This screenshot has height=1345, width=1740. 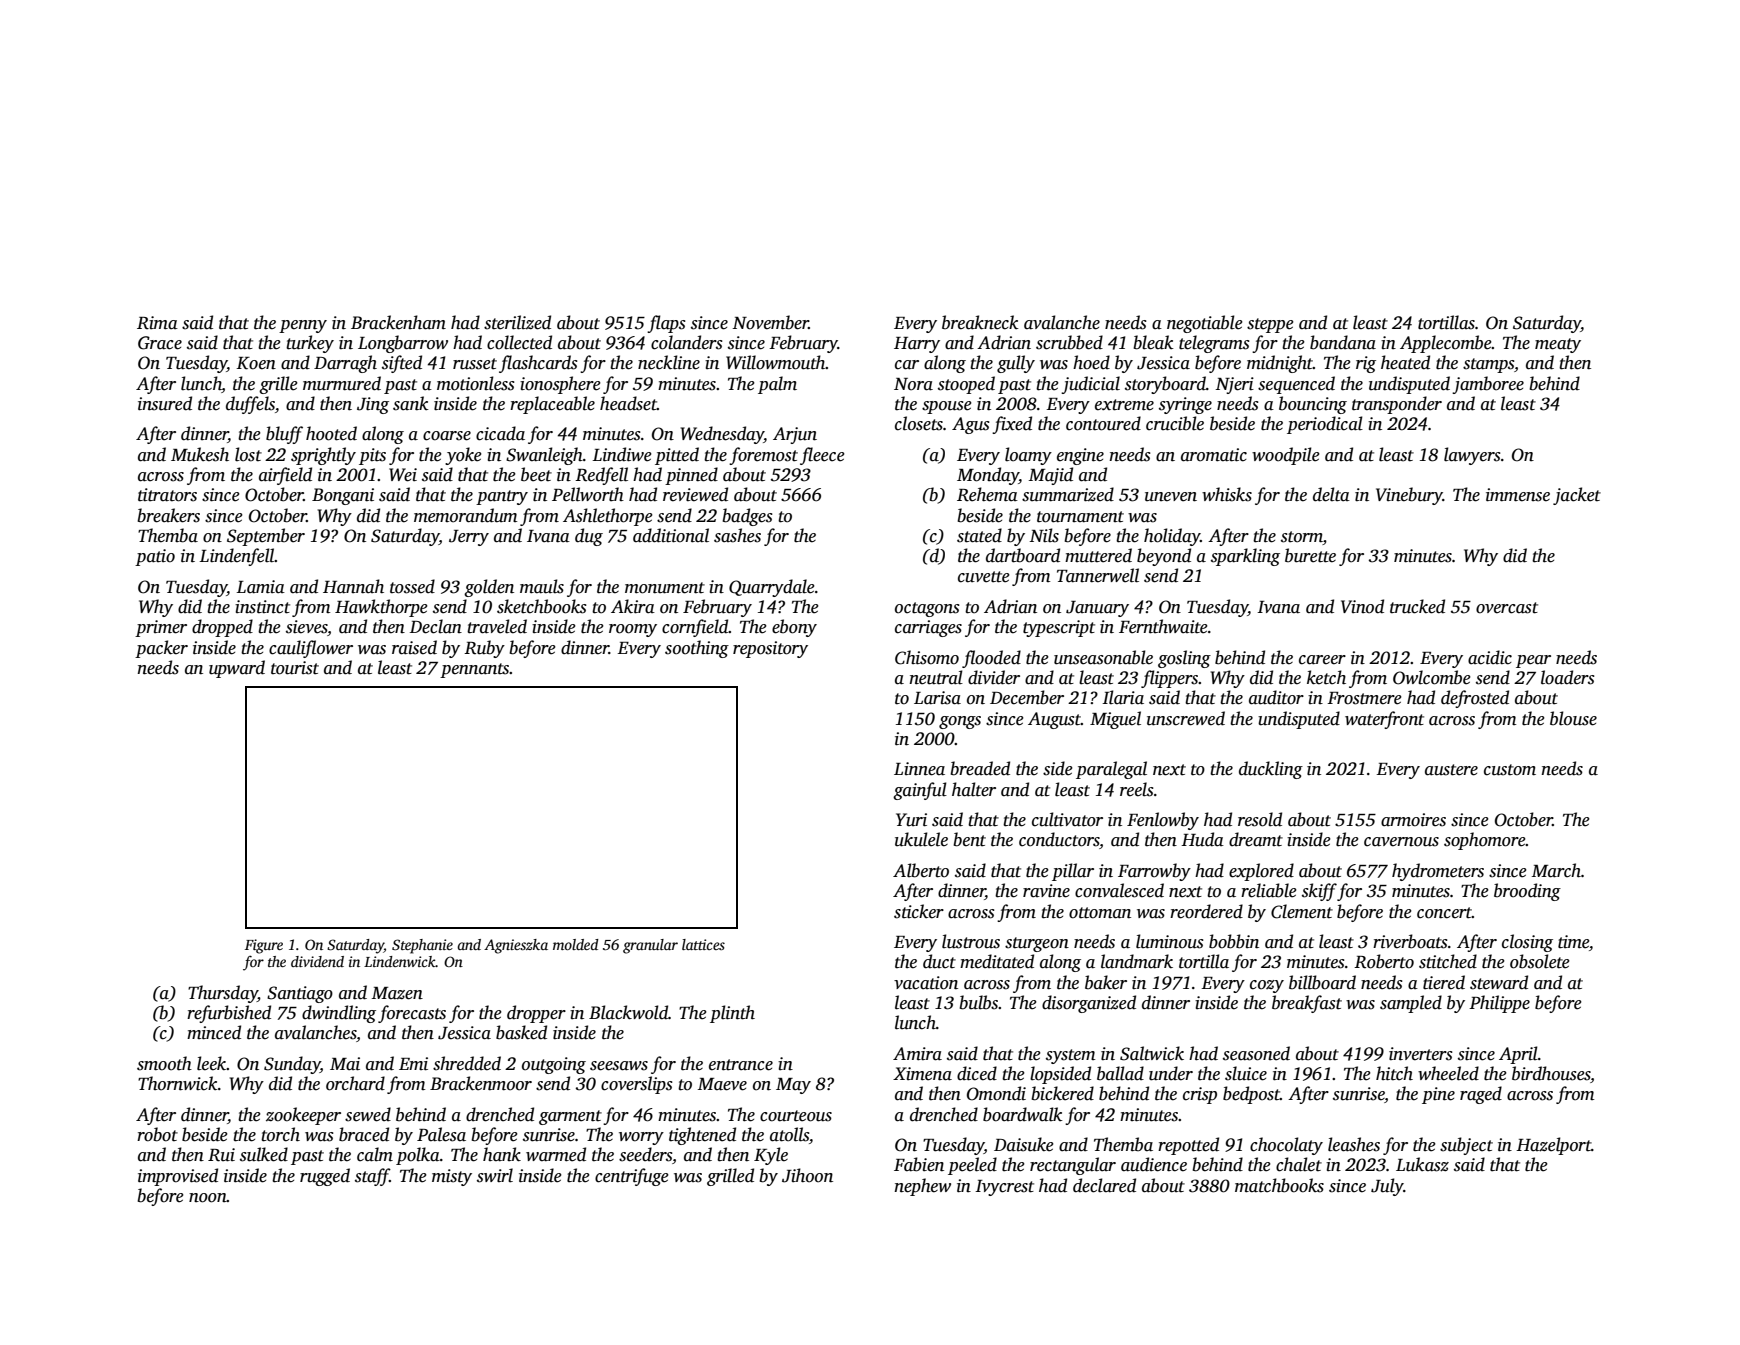 I want to click on Mai, so click(x=345, y=1064).
